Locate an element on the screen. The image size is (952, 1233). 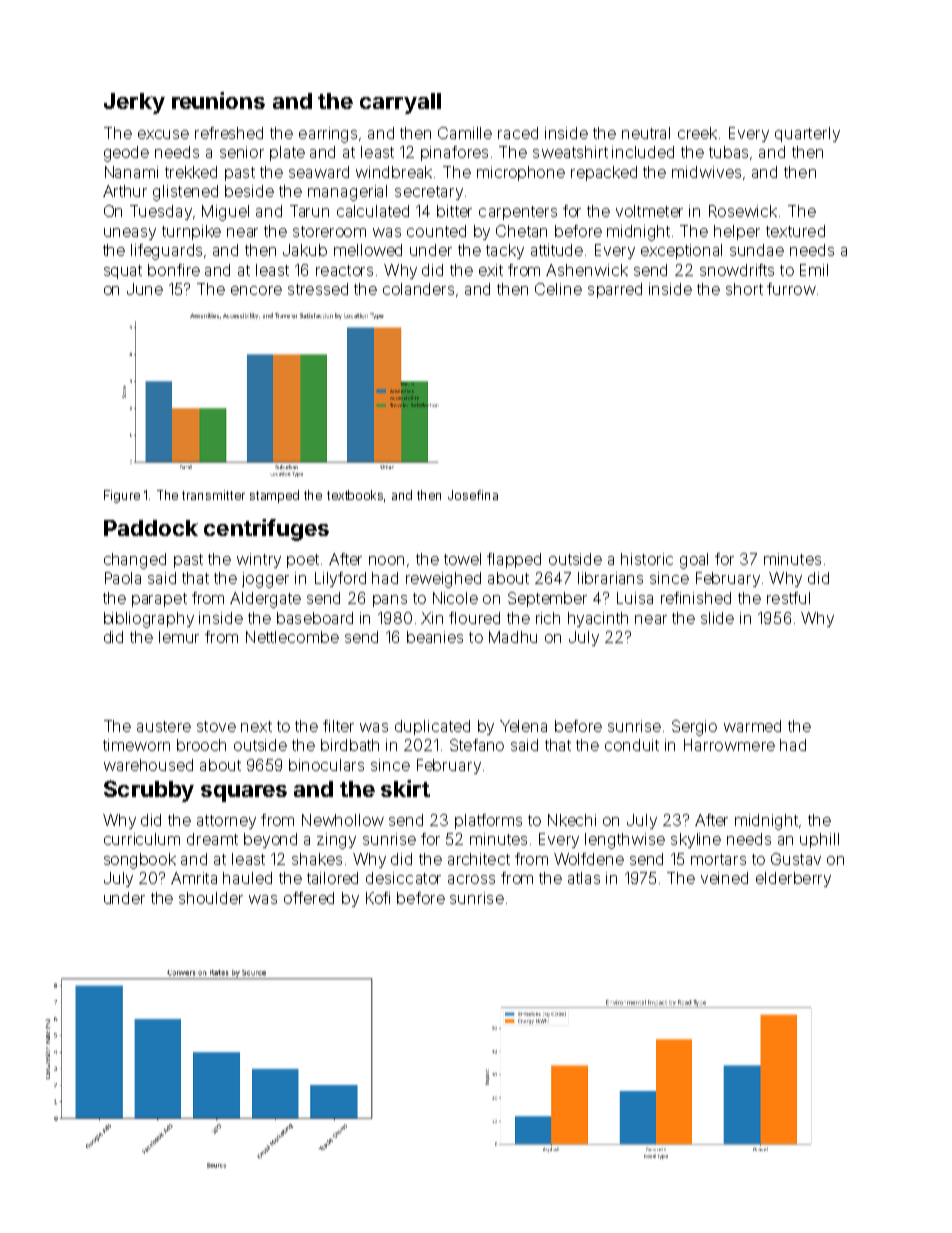
hyacinth is located at coordinates (598, 619).
